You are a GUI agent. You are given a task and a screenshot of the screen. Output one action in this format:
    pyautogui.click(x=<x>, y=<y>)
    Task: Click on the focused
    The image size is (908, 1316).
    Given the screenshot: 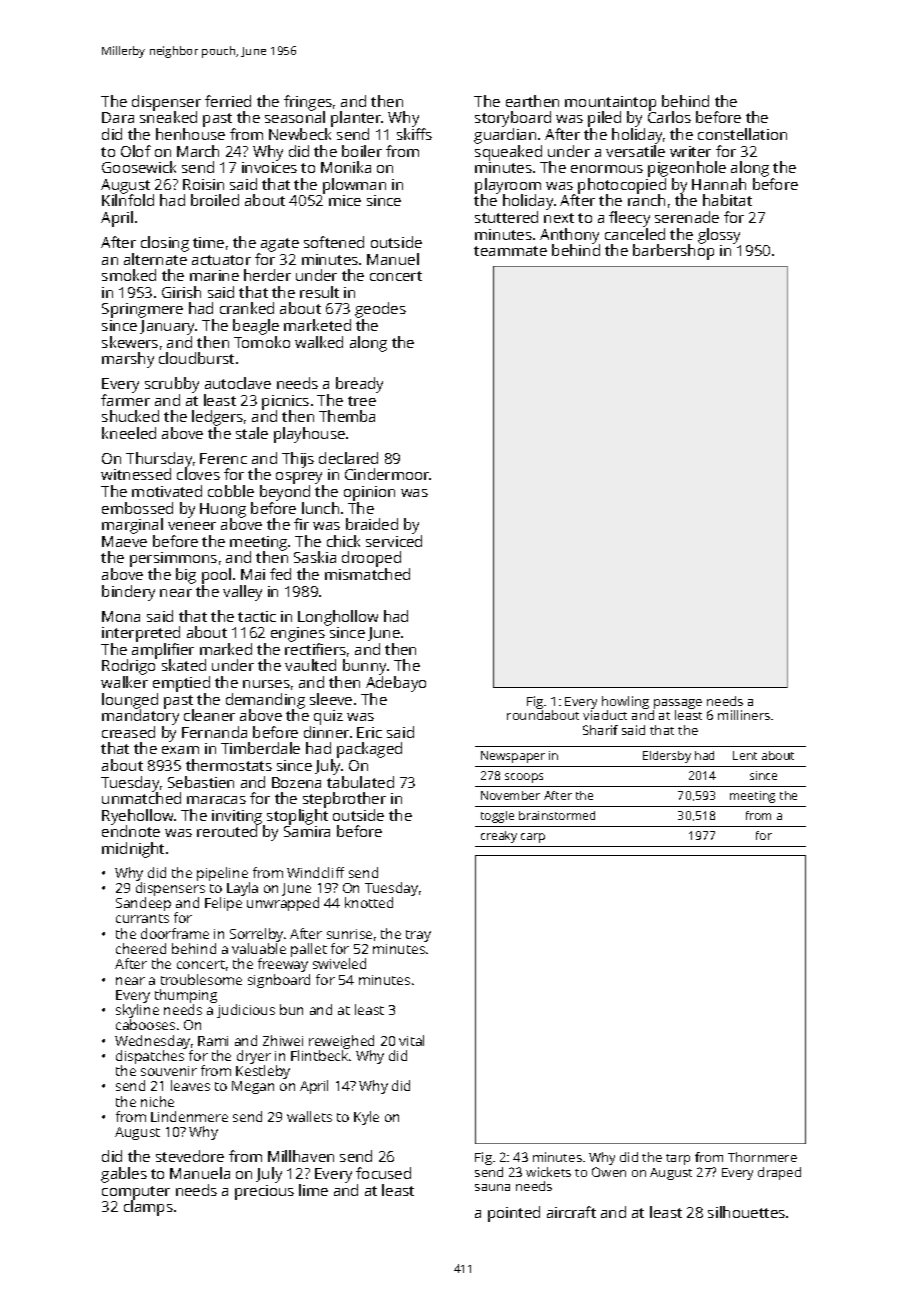 What is the action you would take?
    pyautogui.click(x=383, y=1173)
